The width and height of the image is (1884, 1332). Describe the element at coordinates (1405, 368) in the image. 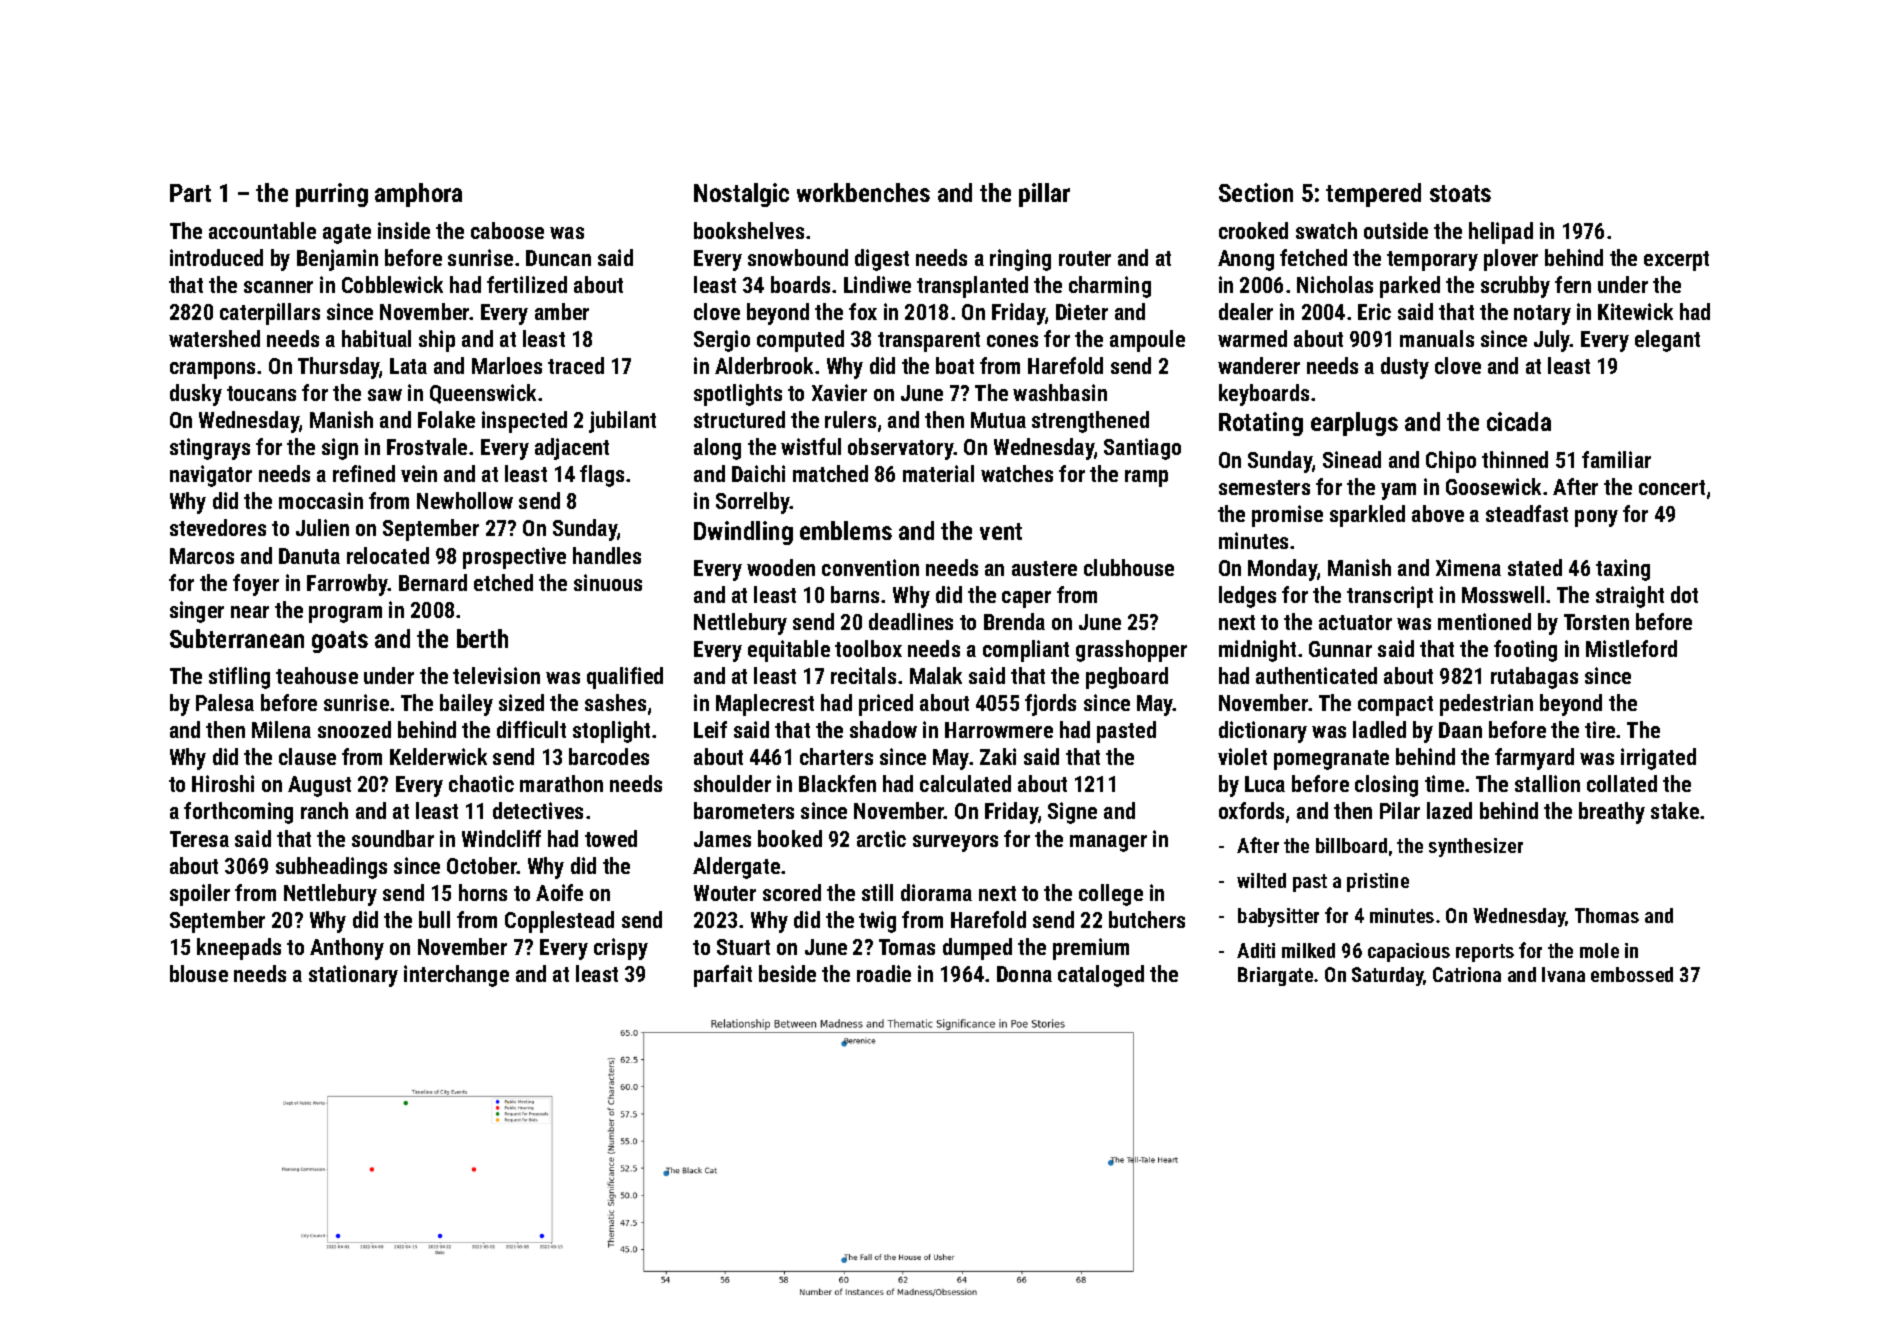

I see `dusty` at that location.
